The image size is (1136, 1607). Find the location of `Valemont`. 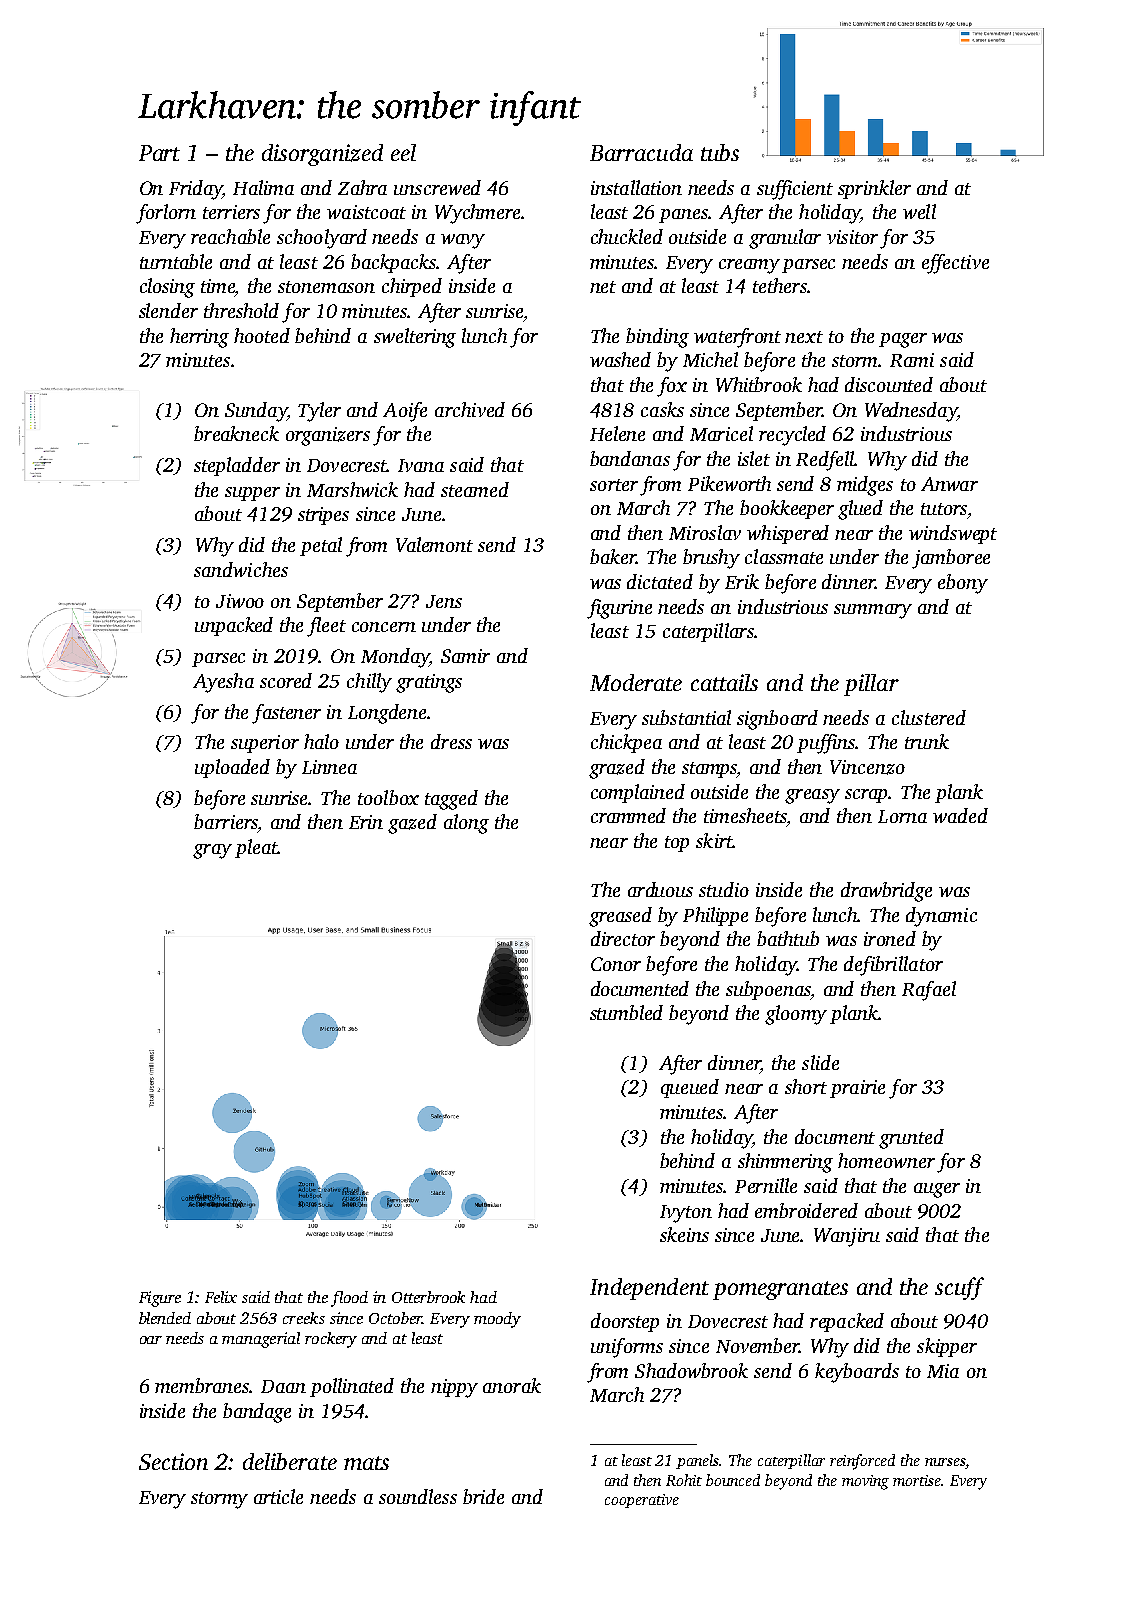

Valemont is located at coordinates (434, 544).
